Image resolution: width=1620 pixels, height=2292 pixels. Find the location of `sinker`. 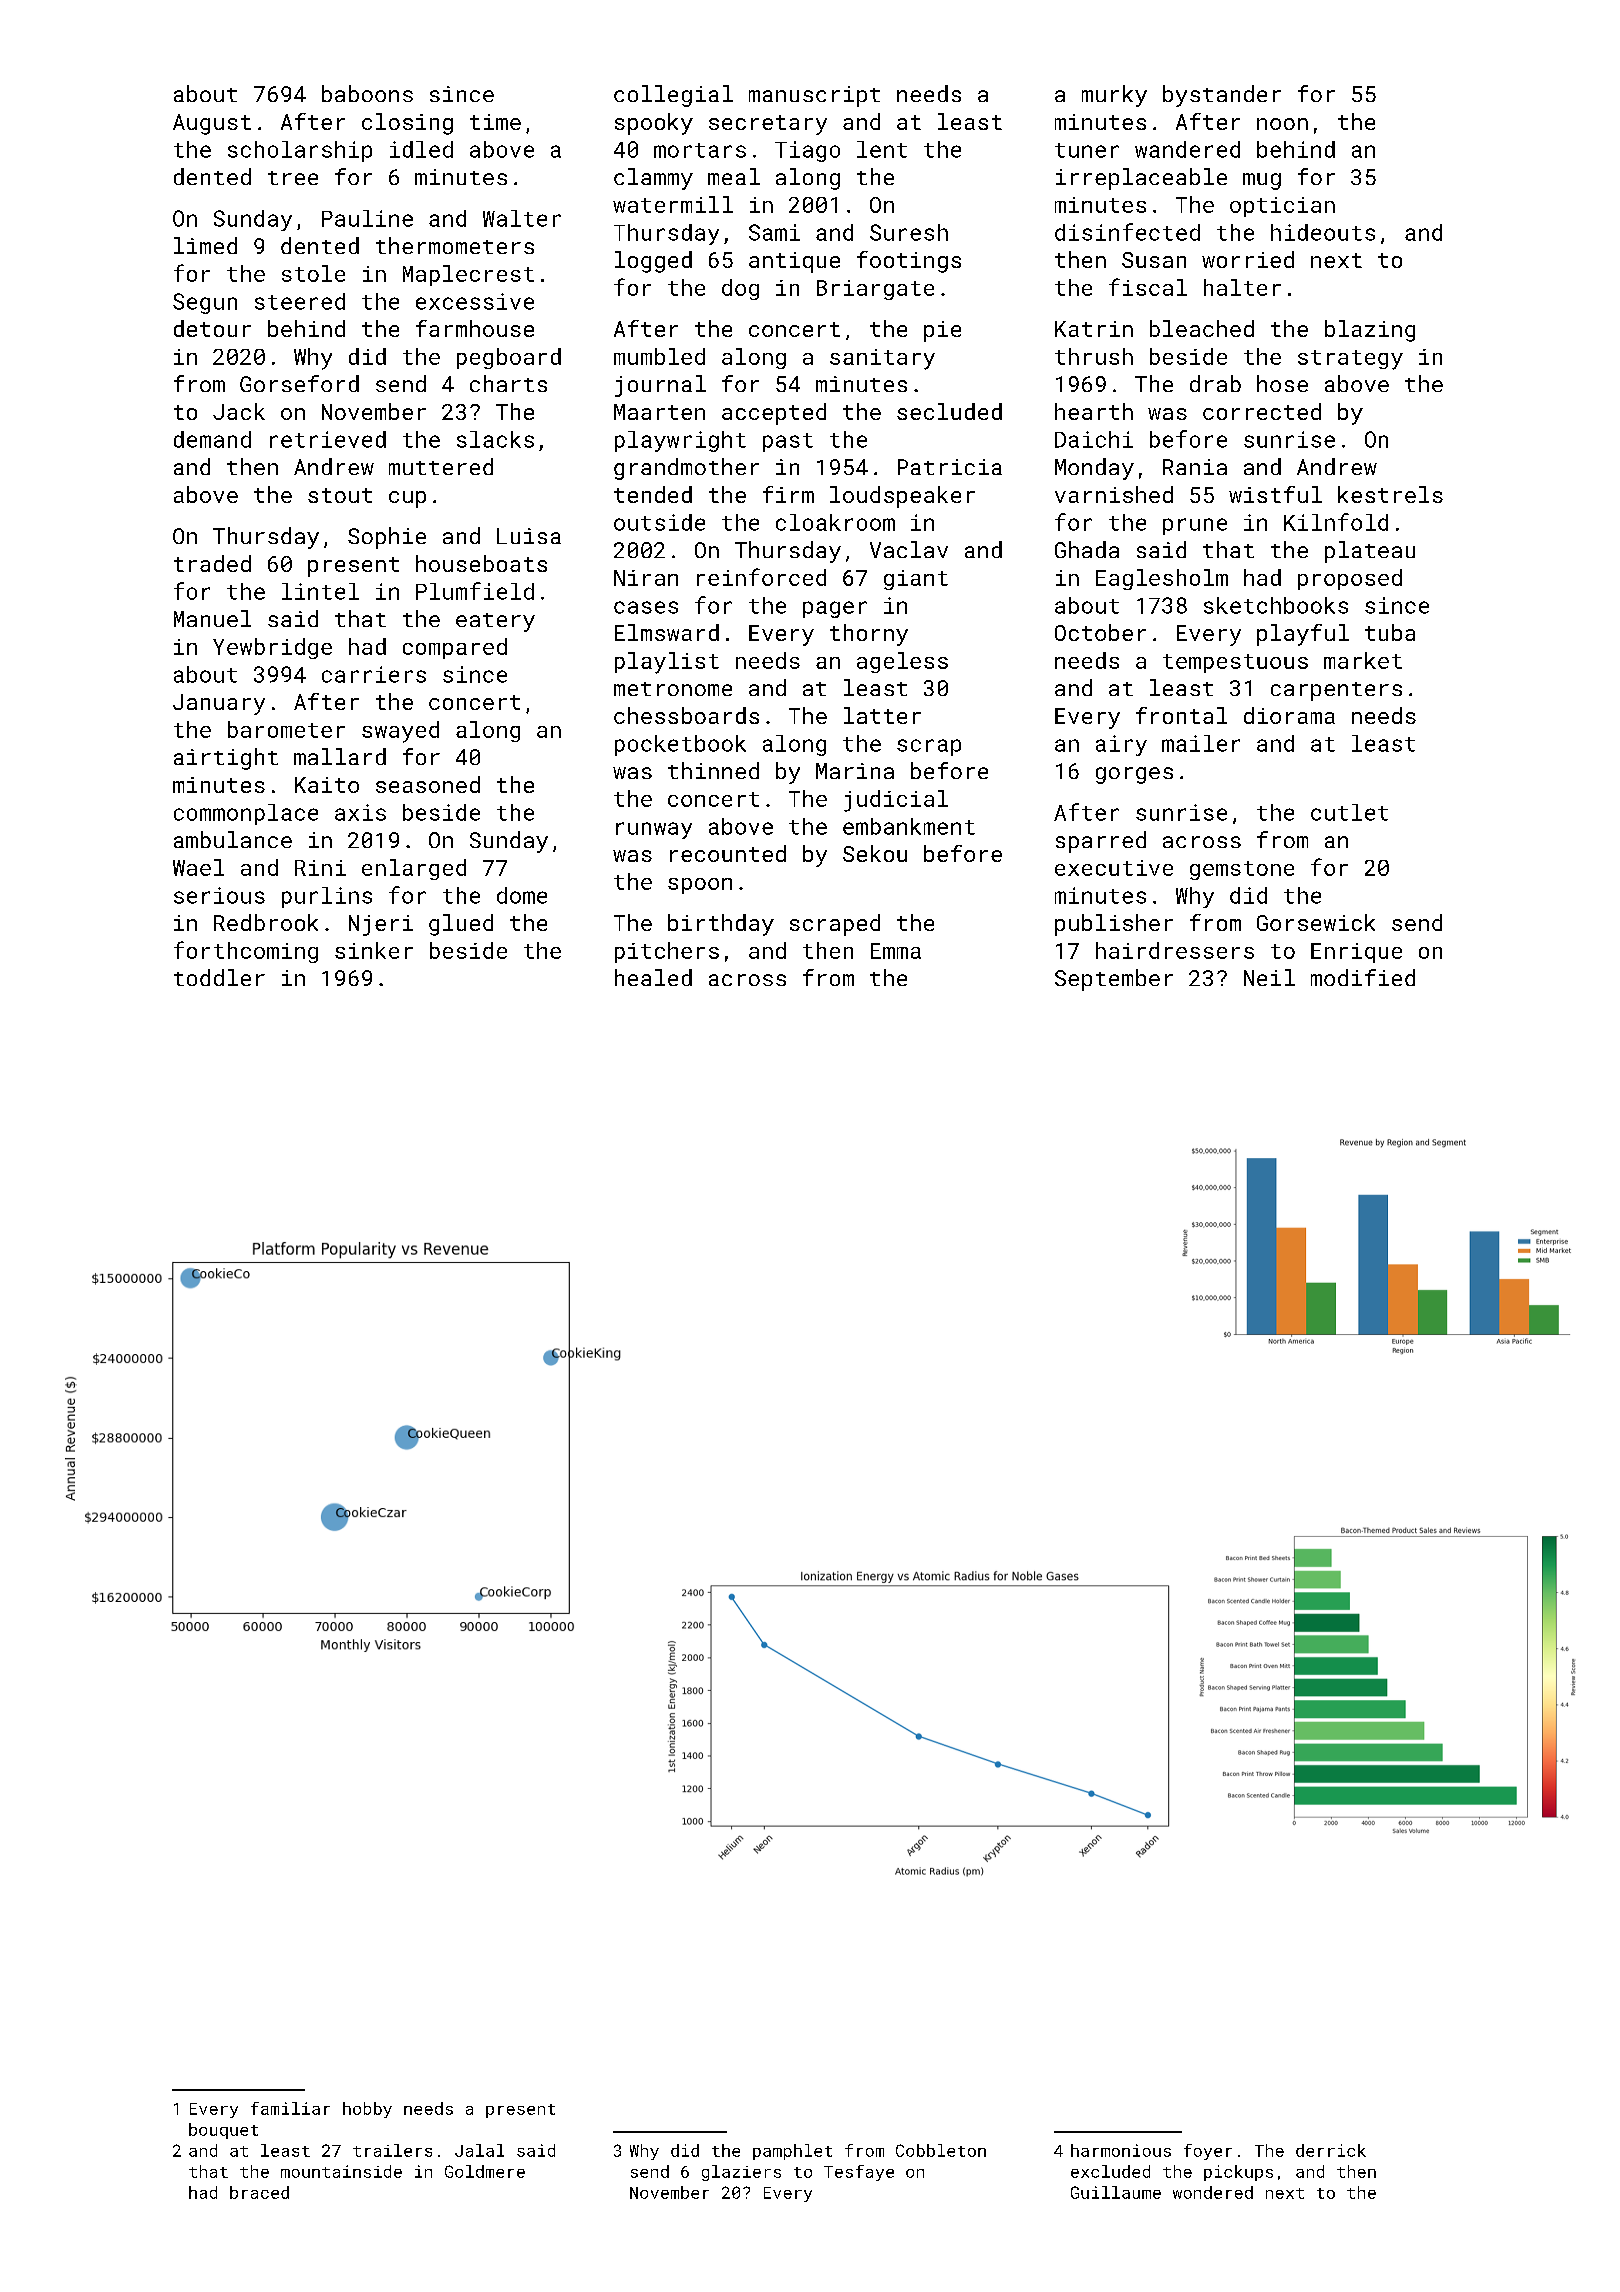

sinker is located at coordinates (374, 950).
